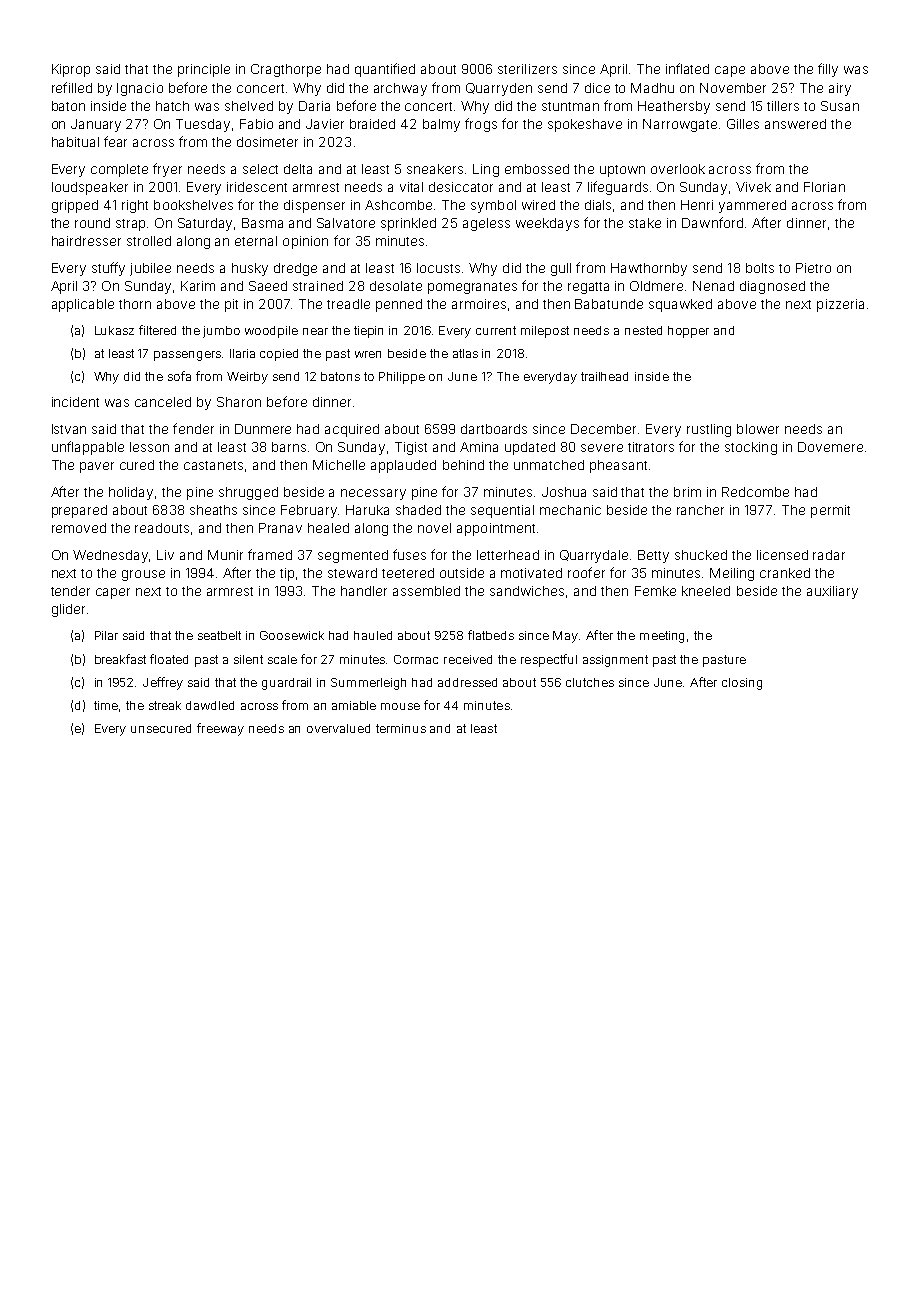 Image resolution: width=924 pixels, height=1308 pixels. I want to click on freeway, so click(220, 729).
